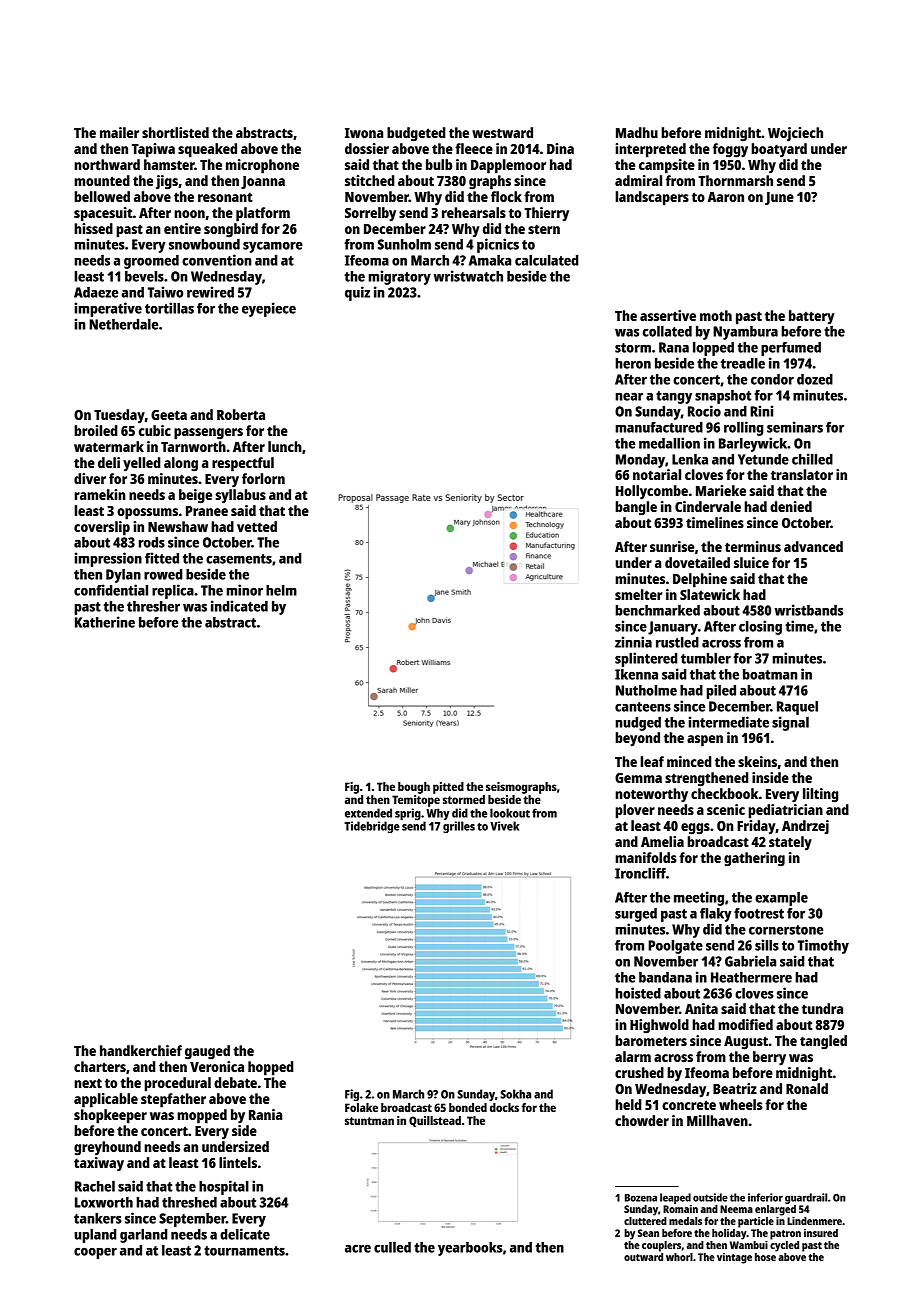 The width and height of the screenshot is (924, 1308). I want to click on Thierry, so click(546, 214).
